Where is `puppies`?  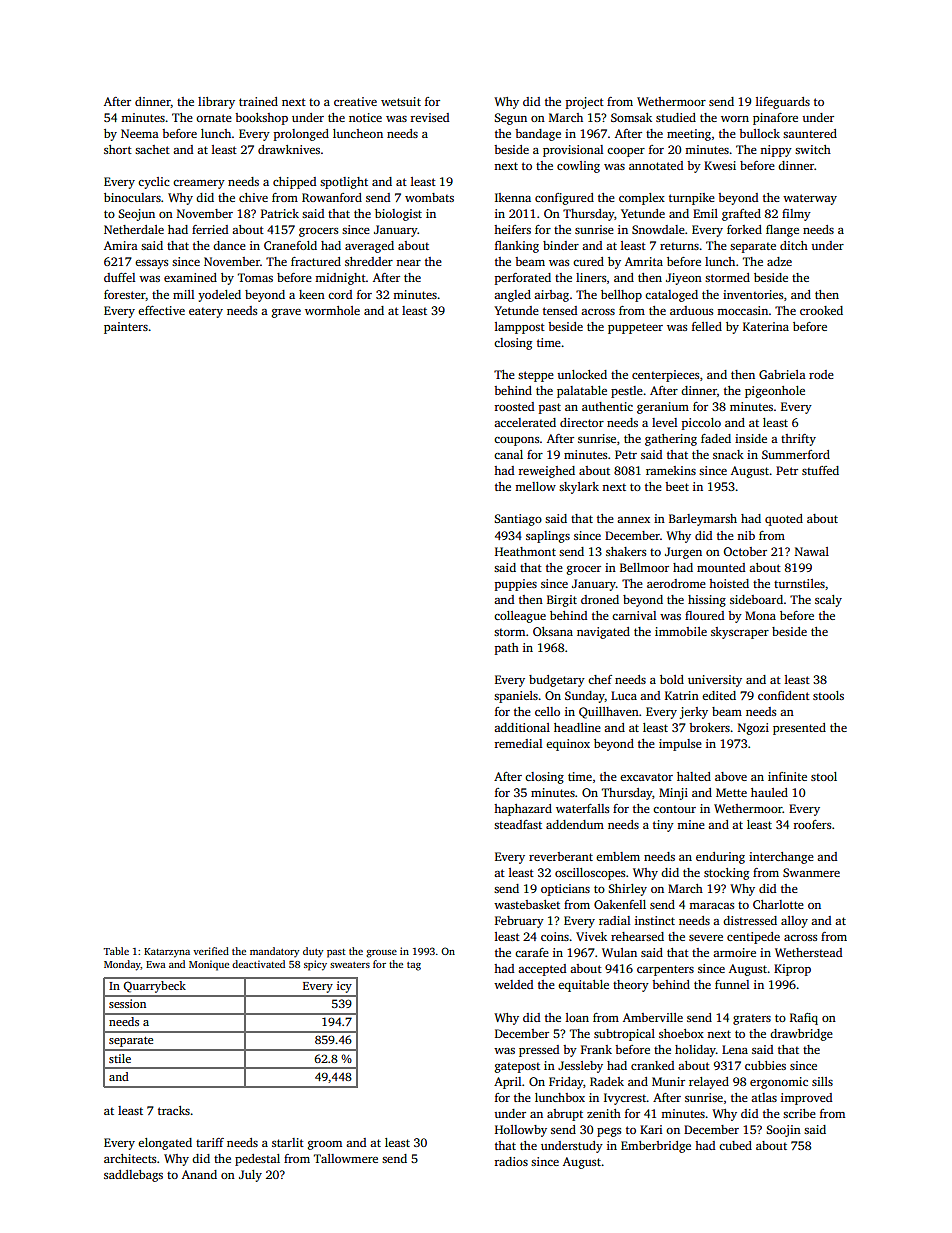 puppies is located at coordinates (516, 585).
